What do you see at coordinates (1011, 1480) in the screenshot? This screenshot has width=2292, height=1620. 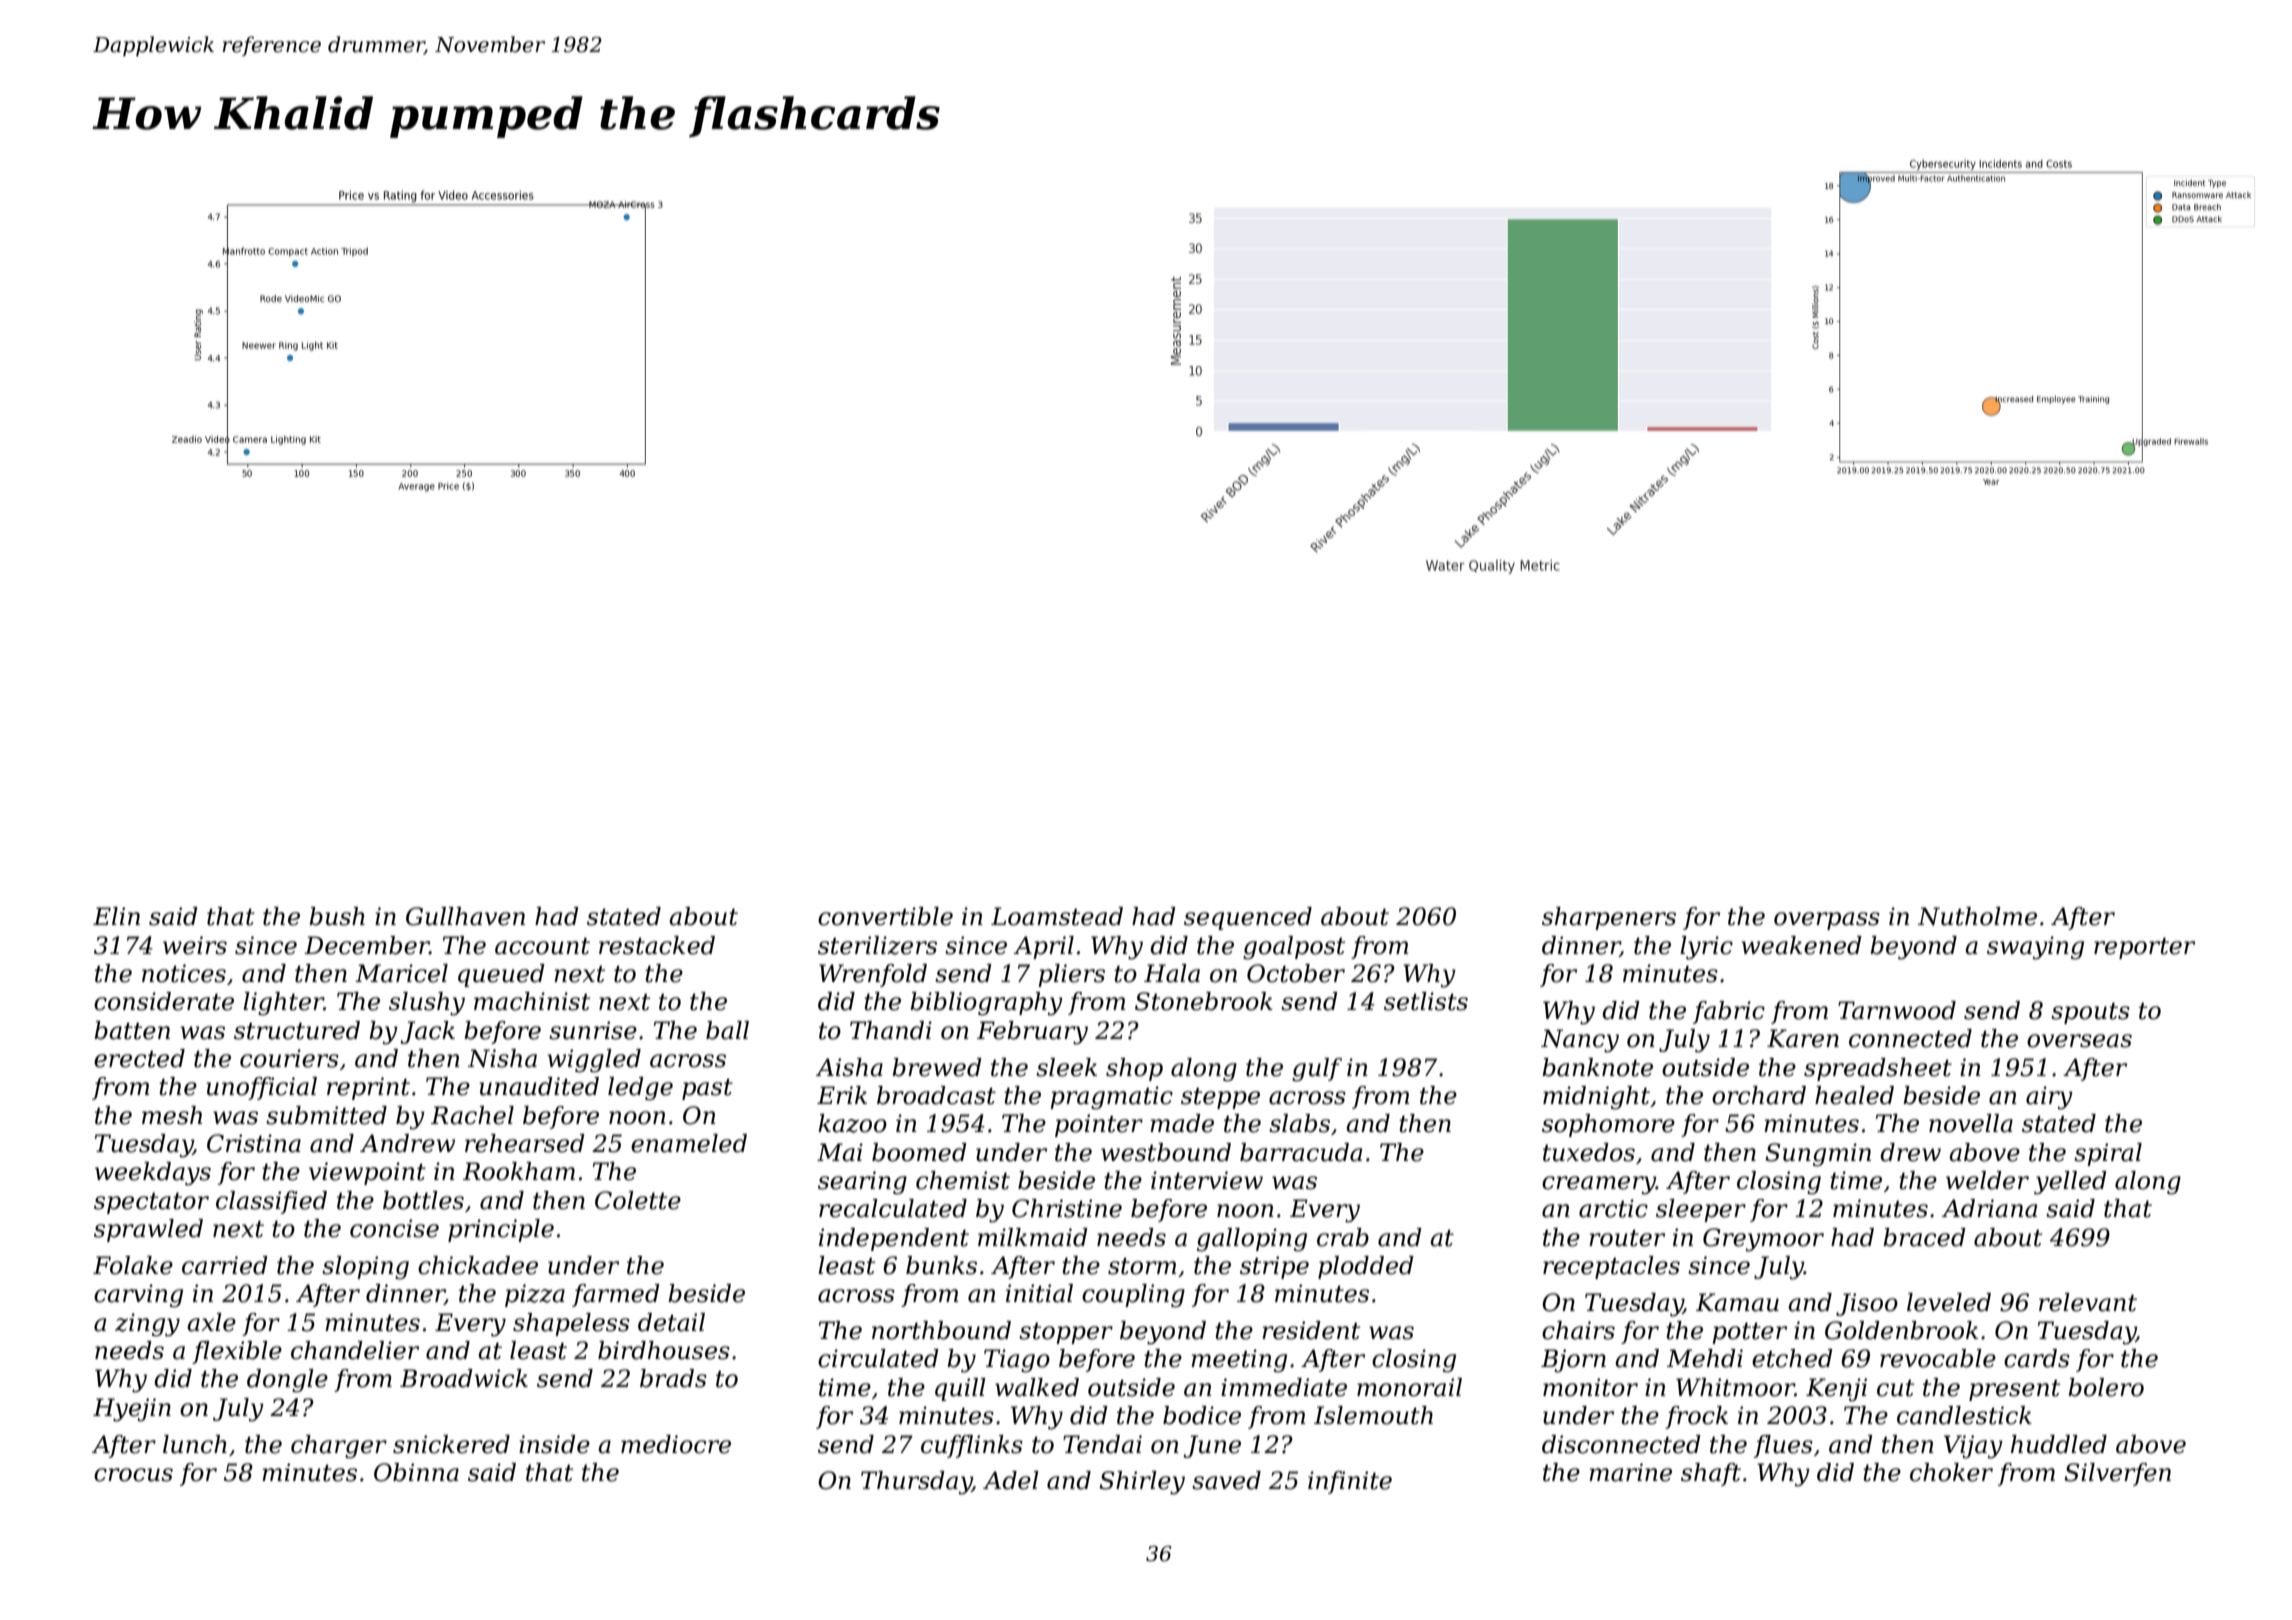 I see `Adel` at bounding box center [1011, 1480].
